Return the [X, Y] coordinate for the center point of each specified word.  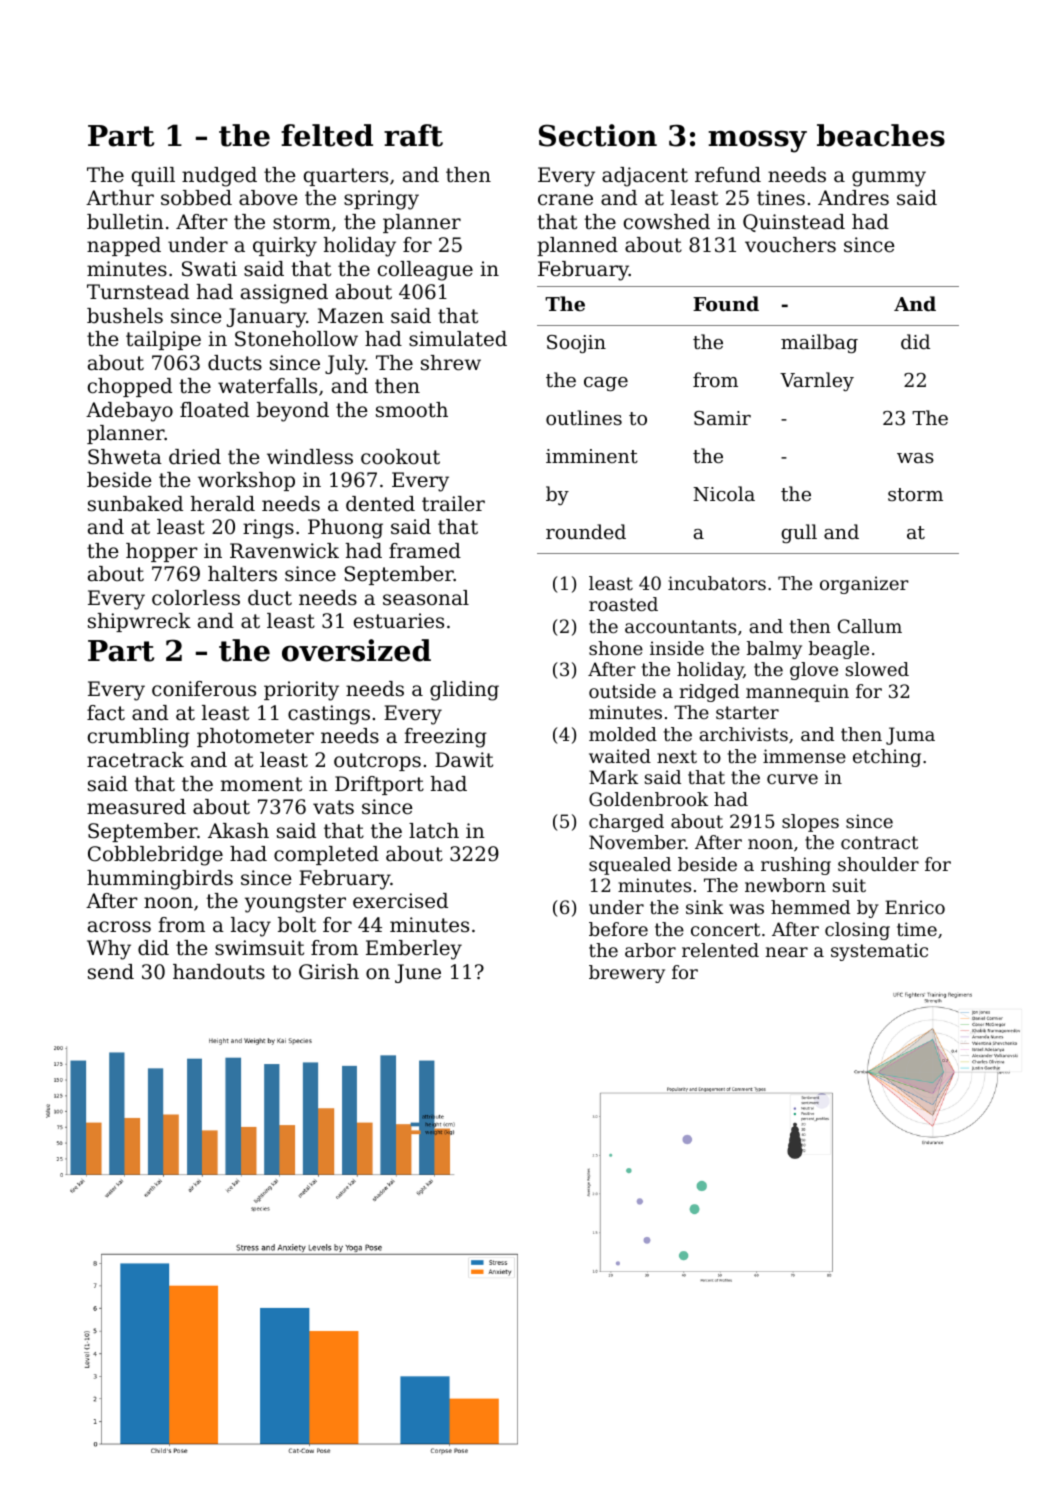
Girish [329, 972]
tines [781, 198]
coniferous [204, 689]
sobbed [196, 198]
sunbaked [135, 504]
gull [799, 533]
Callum [870, 626]
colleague [425, 271]
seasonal [426, 597]
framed [425, 551]
